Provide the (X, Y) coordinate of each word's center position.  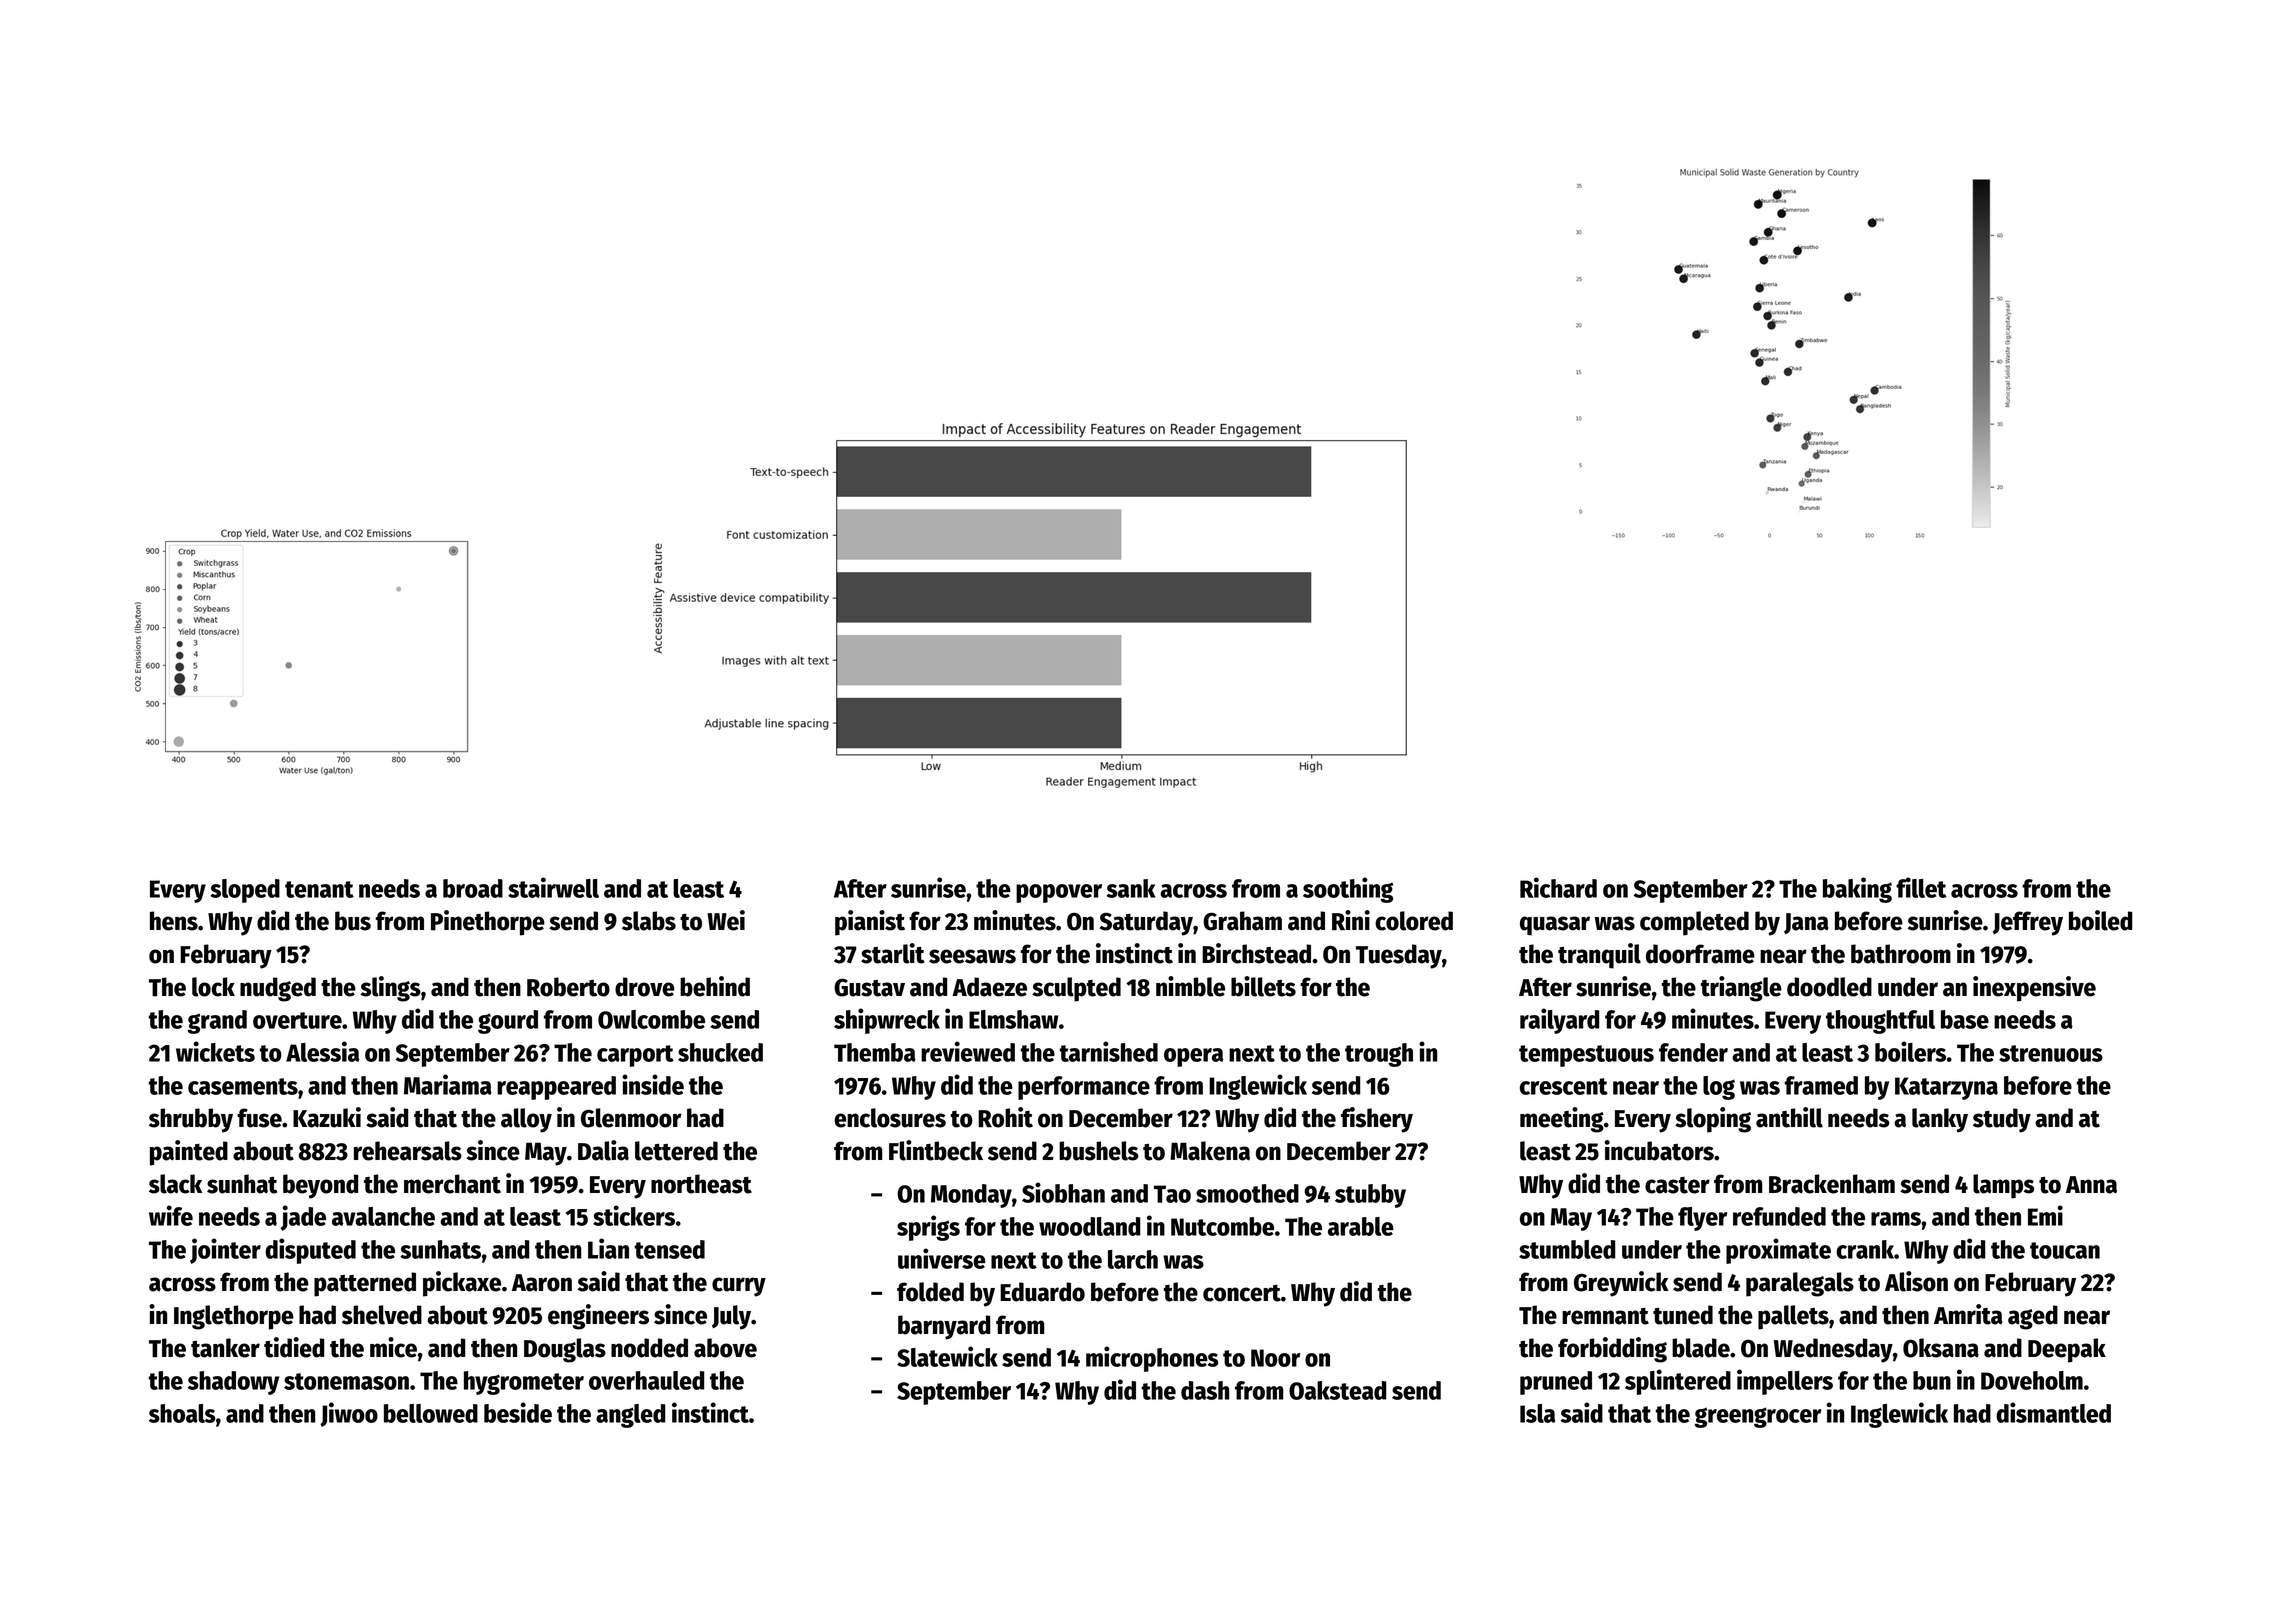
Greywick (1621, 1284)
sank (1131, 888)
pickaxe (462, 1284)
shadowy (233, 1383)
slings (391, 989)
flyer (1702, 1219)
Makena (1210, 1151)
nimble (1190, 986)
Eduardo (1042, 1292)
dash (1205, 1390)
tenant (319, 889)
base (1965, 1019)
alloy (526, 1120)
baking (1857, 890)
